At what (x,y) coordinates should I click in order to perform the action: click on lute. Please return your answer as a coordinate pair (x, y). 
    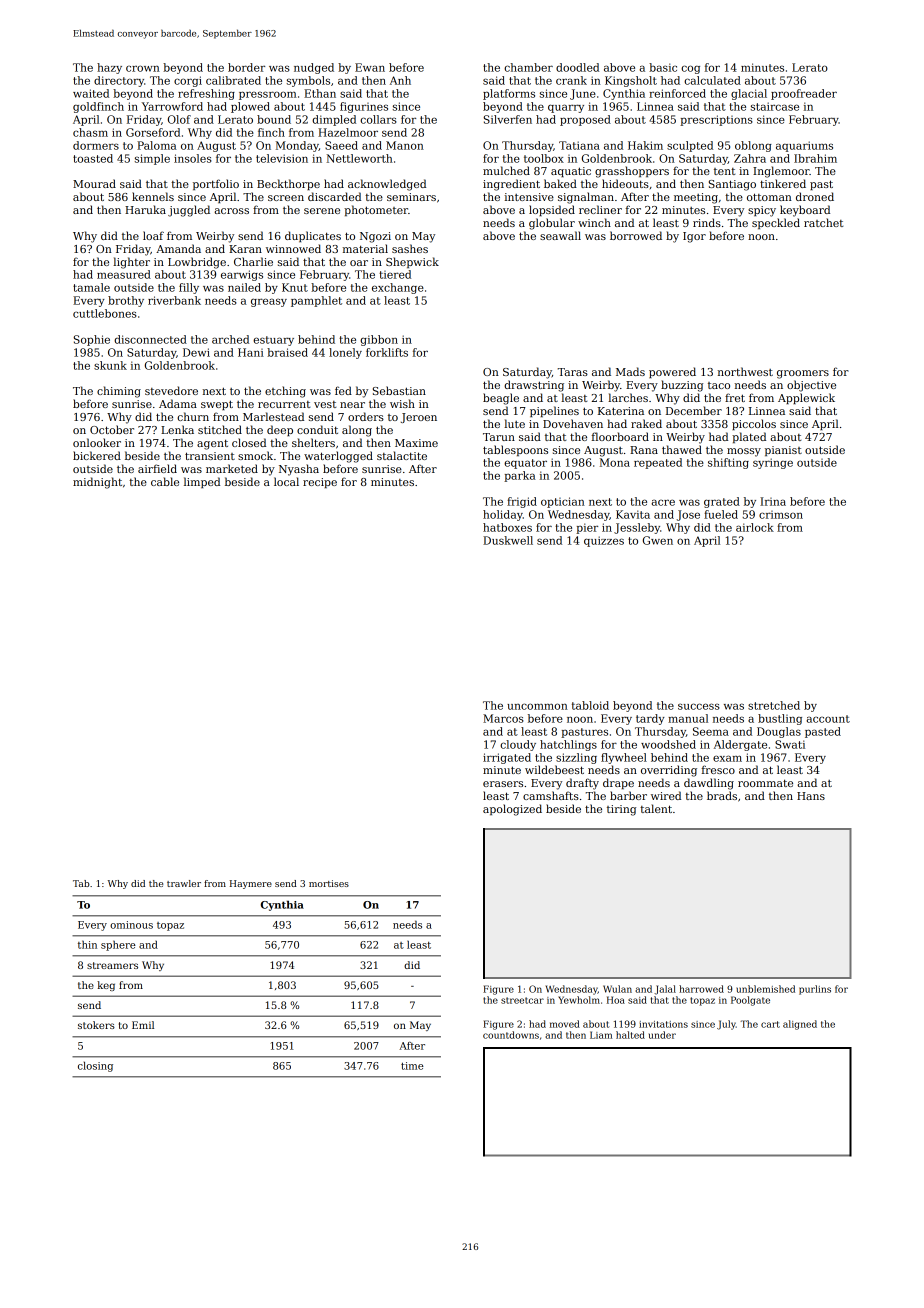
    Looking at the image, I should click on (514, 423).
